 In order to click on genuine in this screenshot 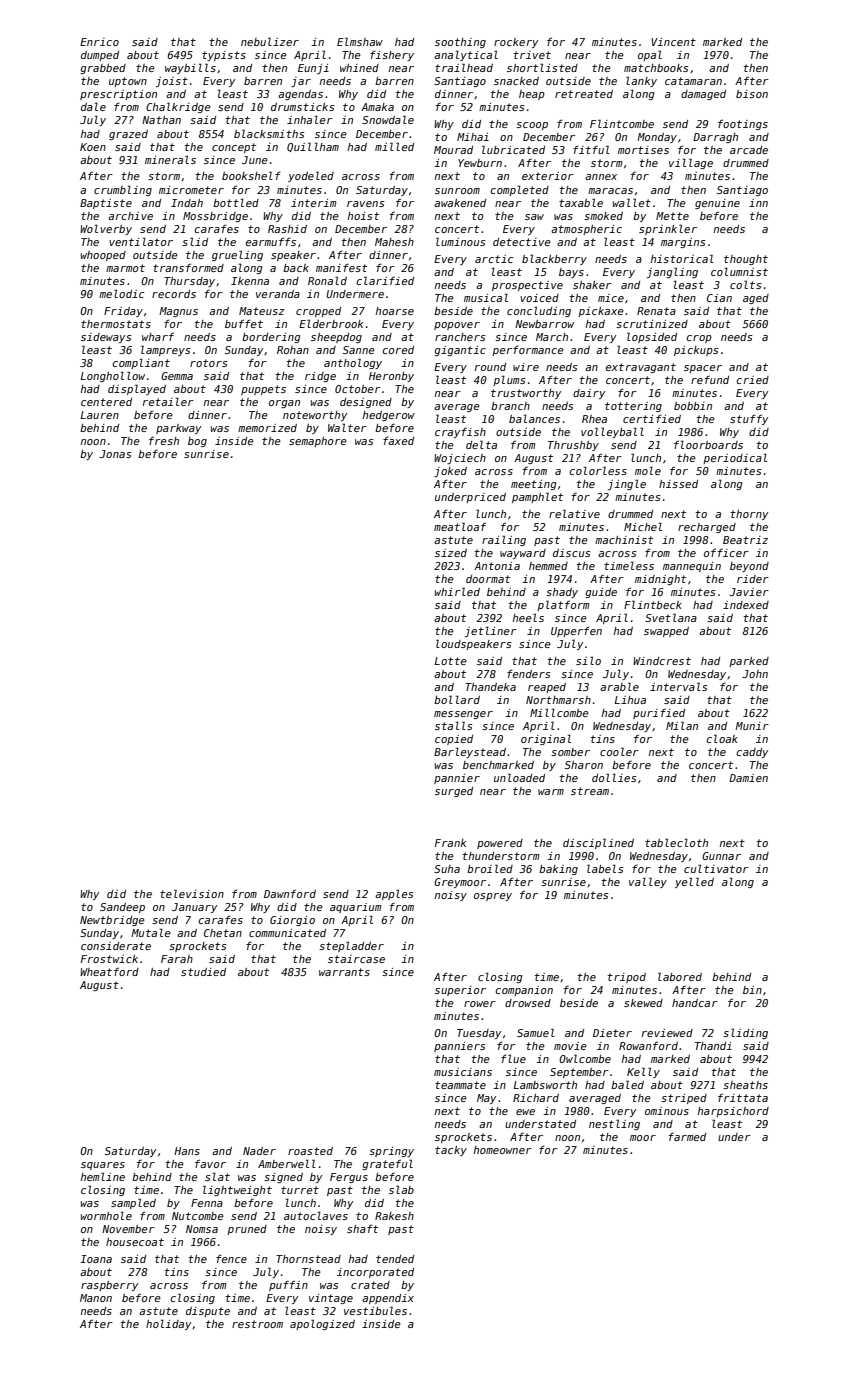, I will do `click(717, 204)`.
